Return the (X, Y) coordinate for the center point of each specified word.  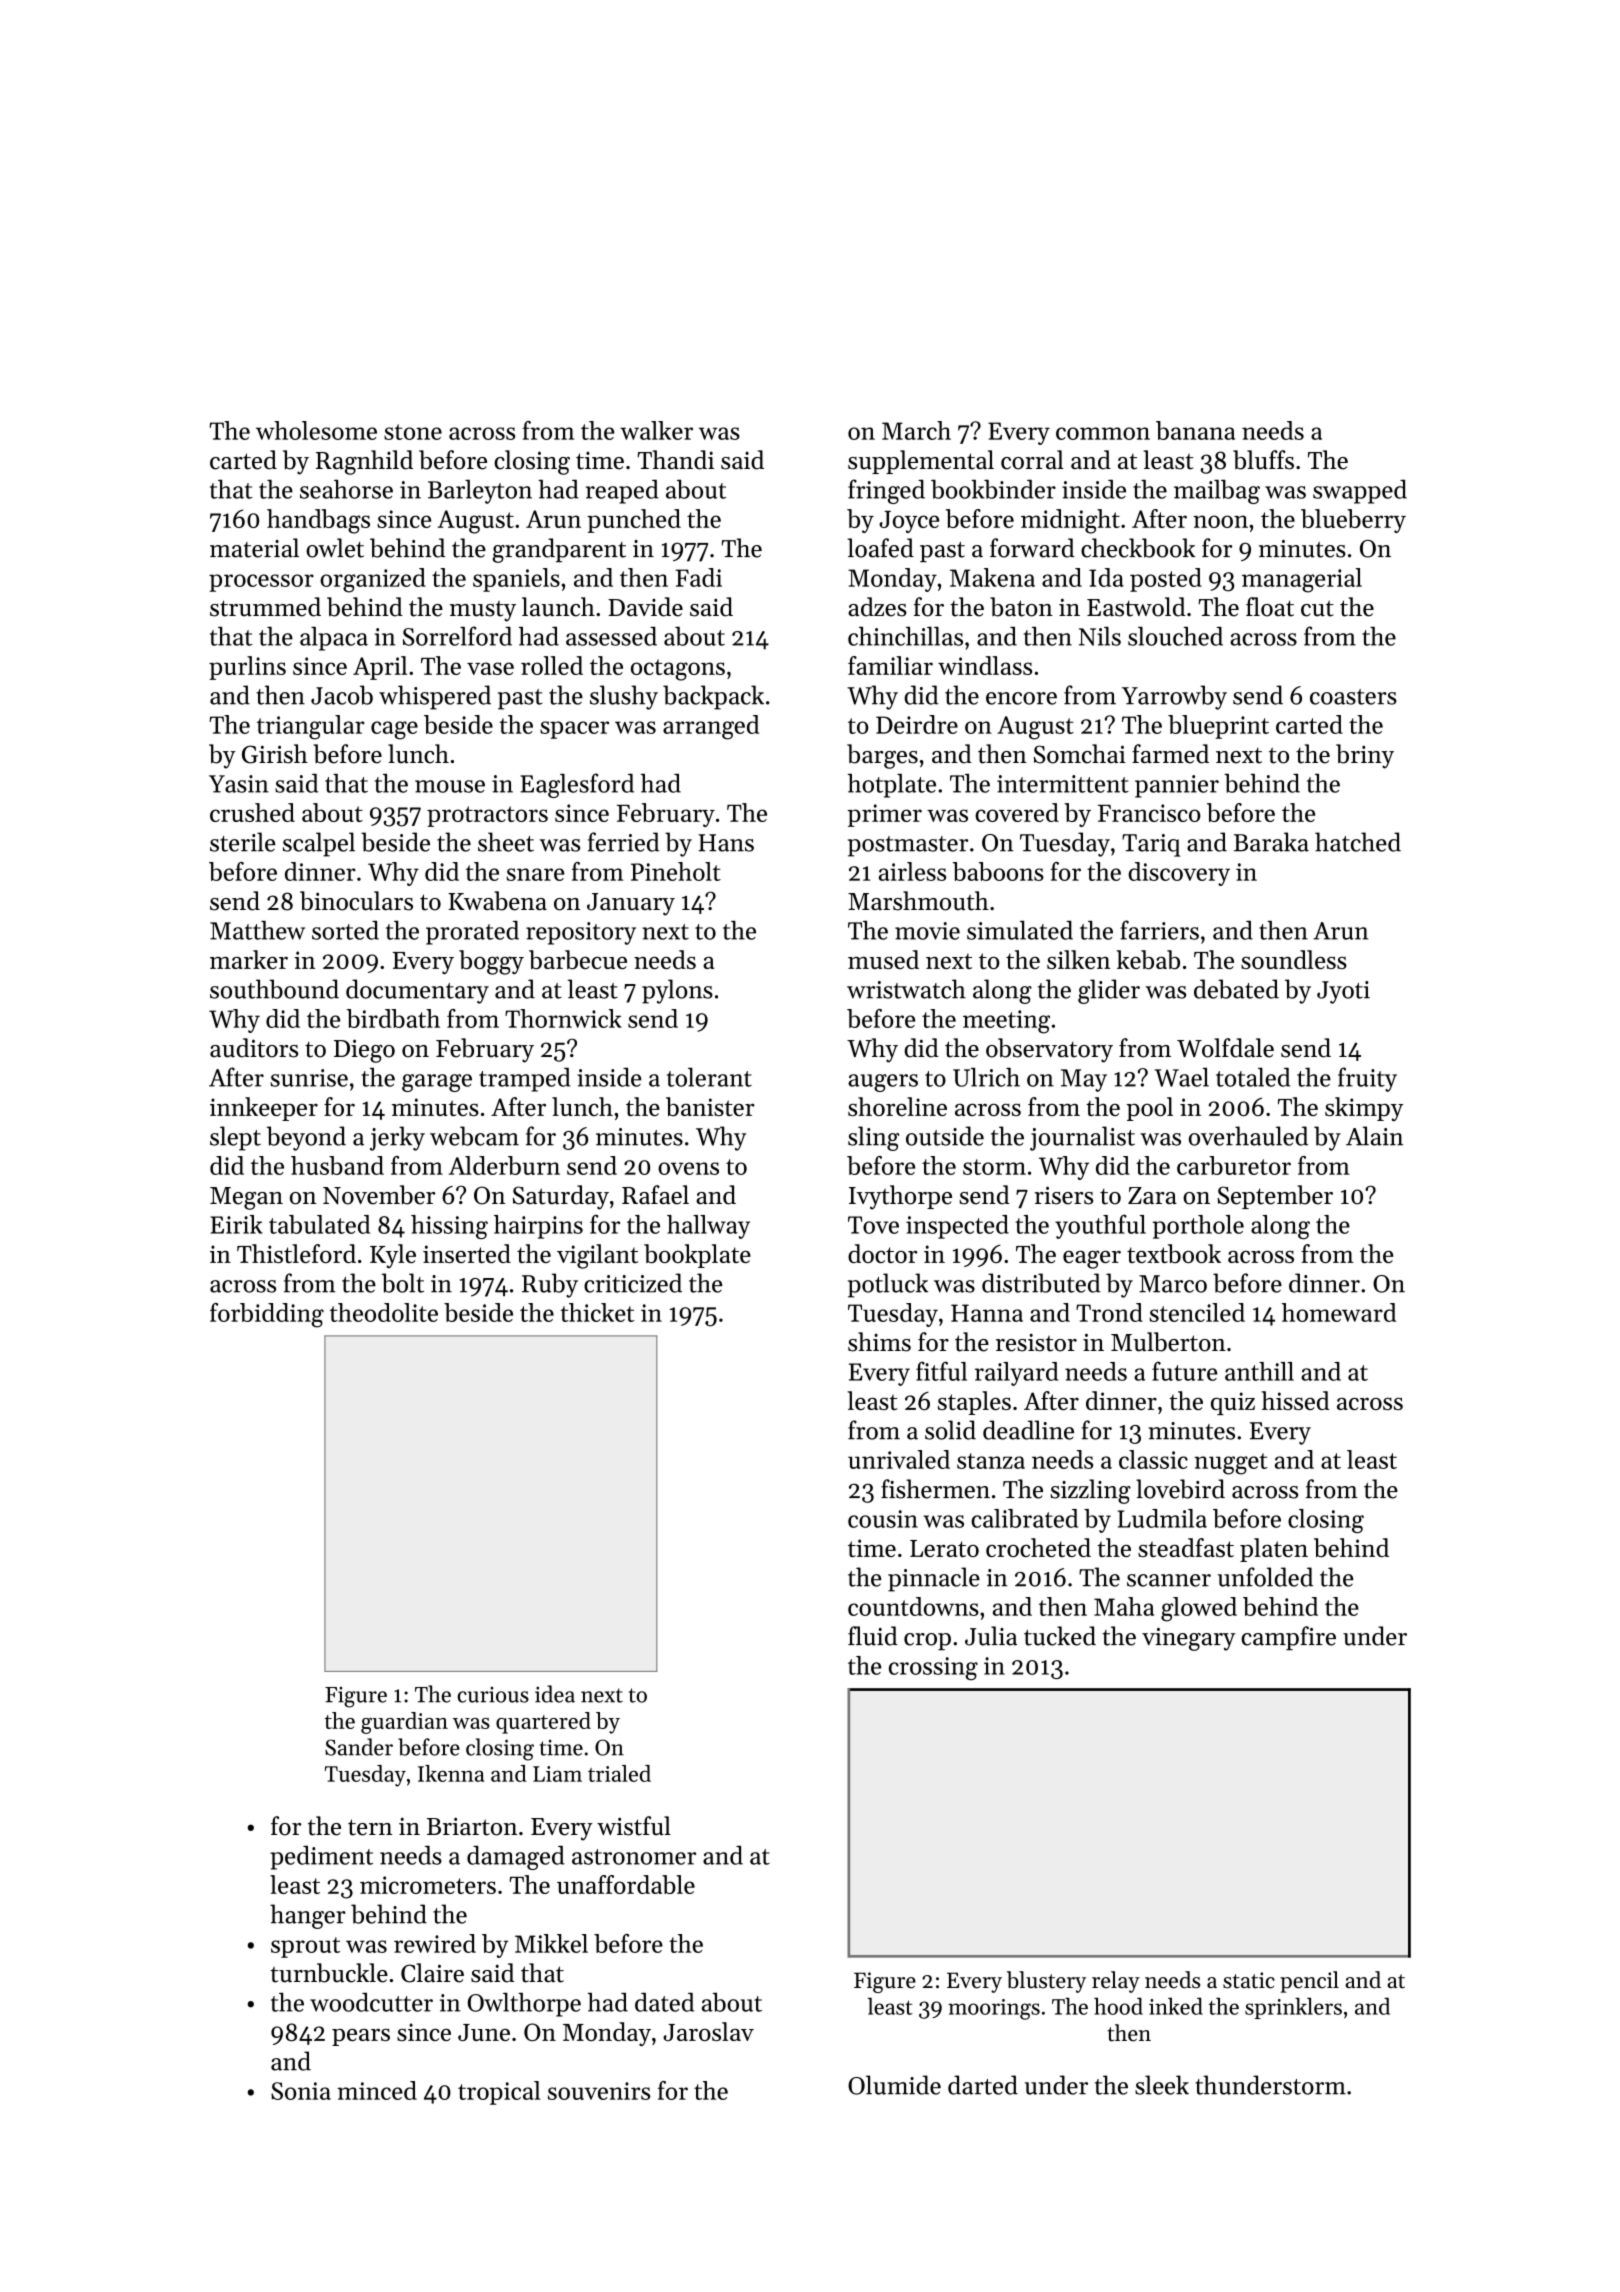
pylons (677, 991)
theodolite (384, 1312)
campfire (1288, 1638)
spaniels (516, 580)
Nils (1100, 636)
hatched (1358, 842)
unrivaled (899, 1459)
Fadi (698, 577)
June (484, 2032)
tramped (525, 1079)
